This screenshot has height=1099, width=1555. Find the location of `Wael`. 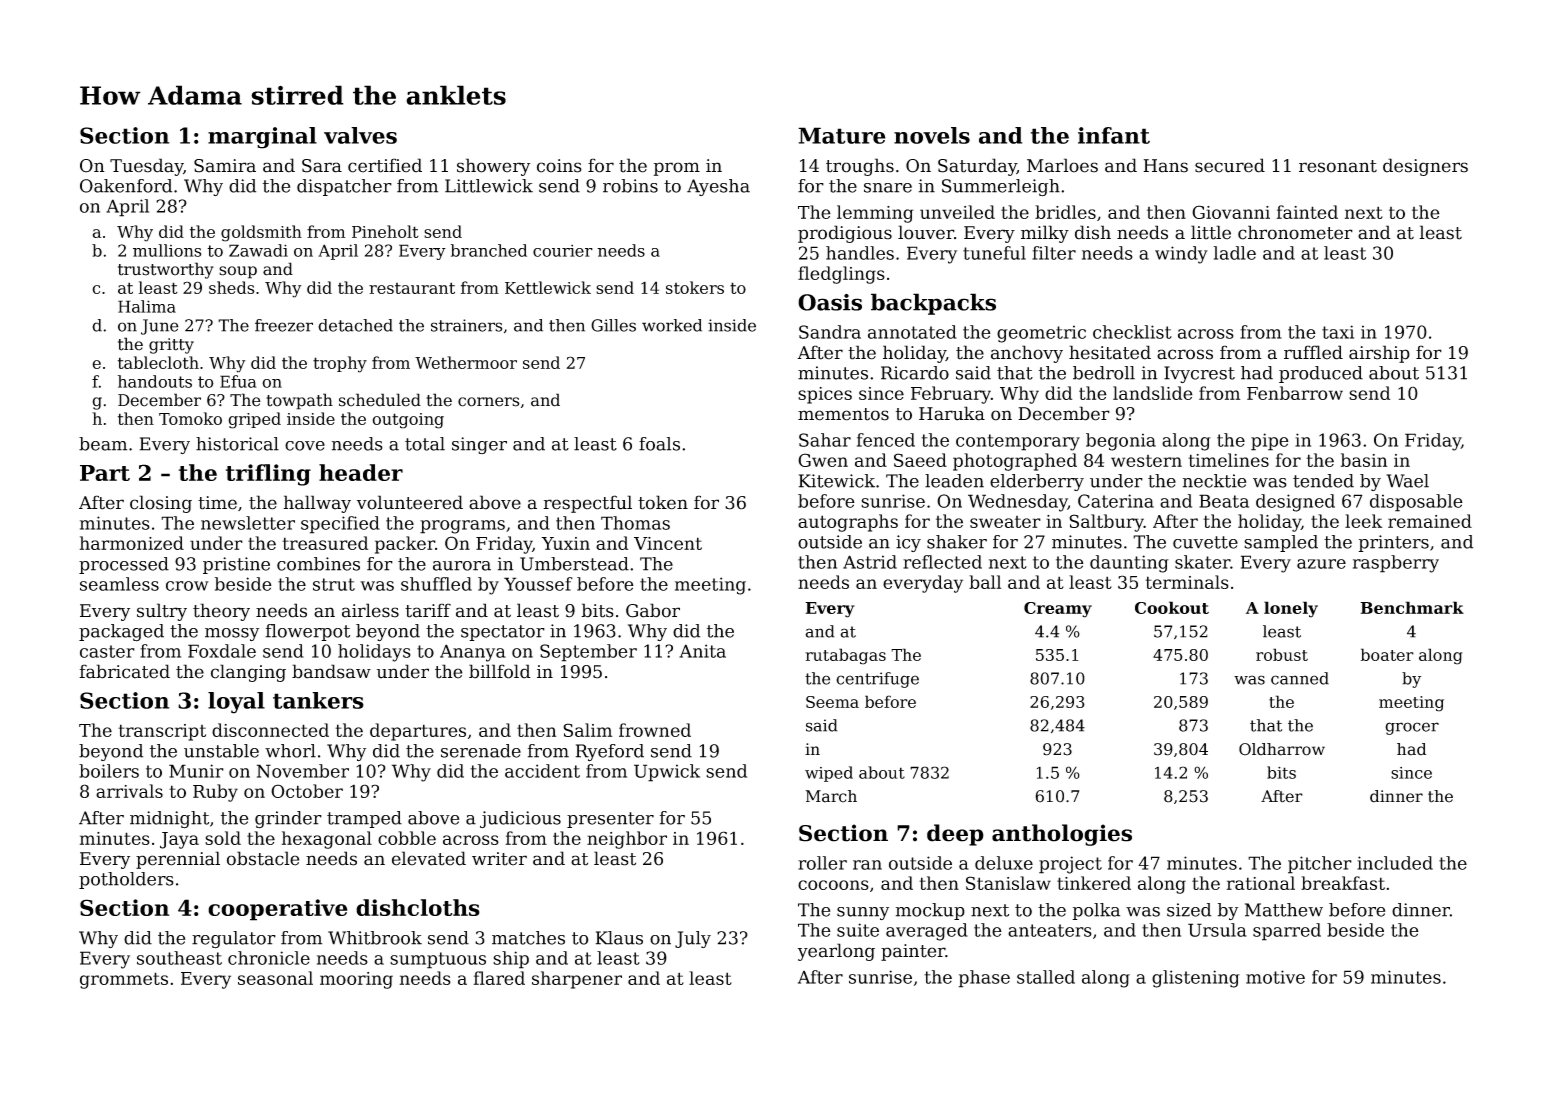

Wael is located at coordinates (1407, 481).
